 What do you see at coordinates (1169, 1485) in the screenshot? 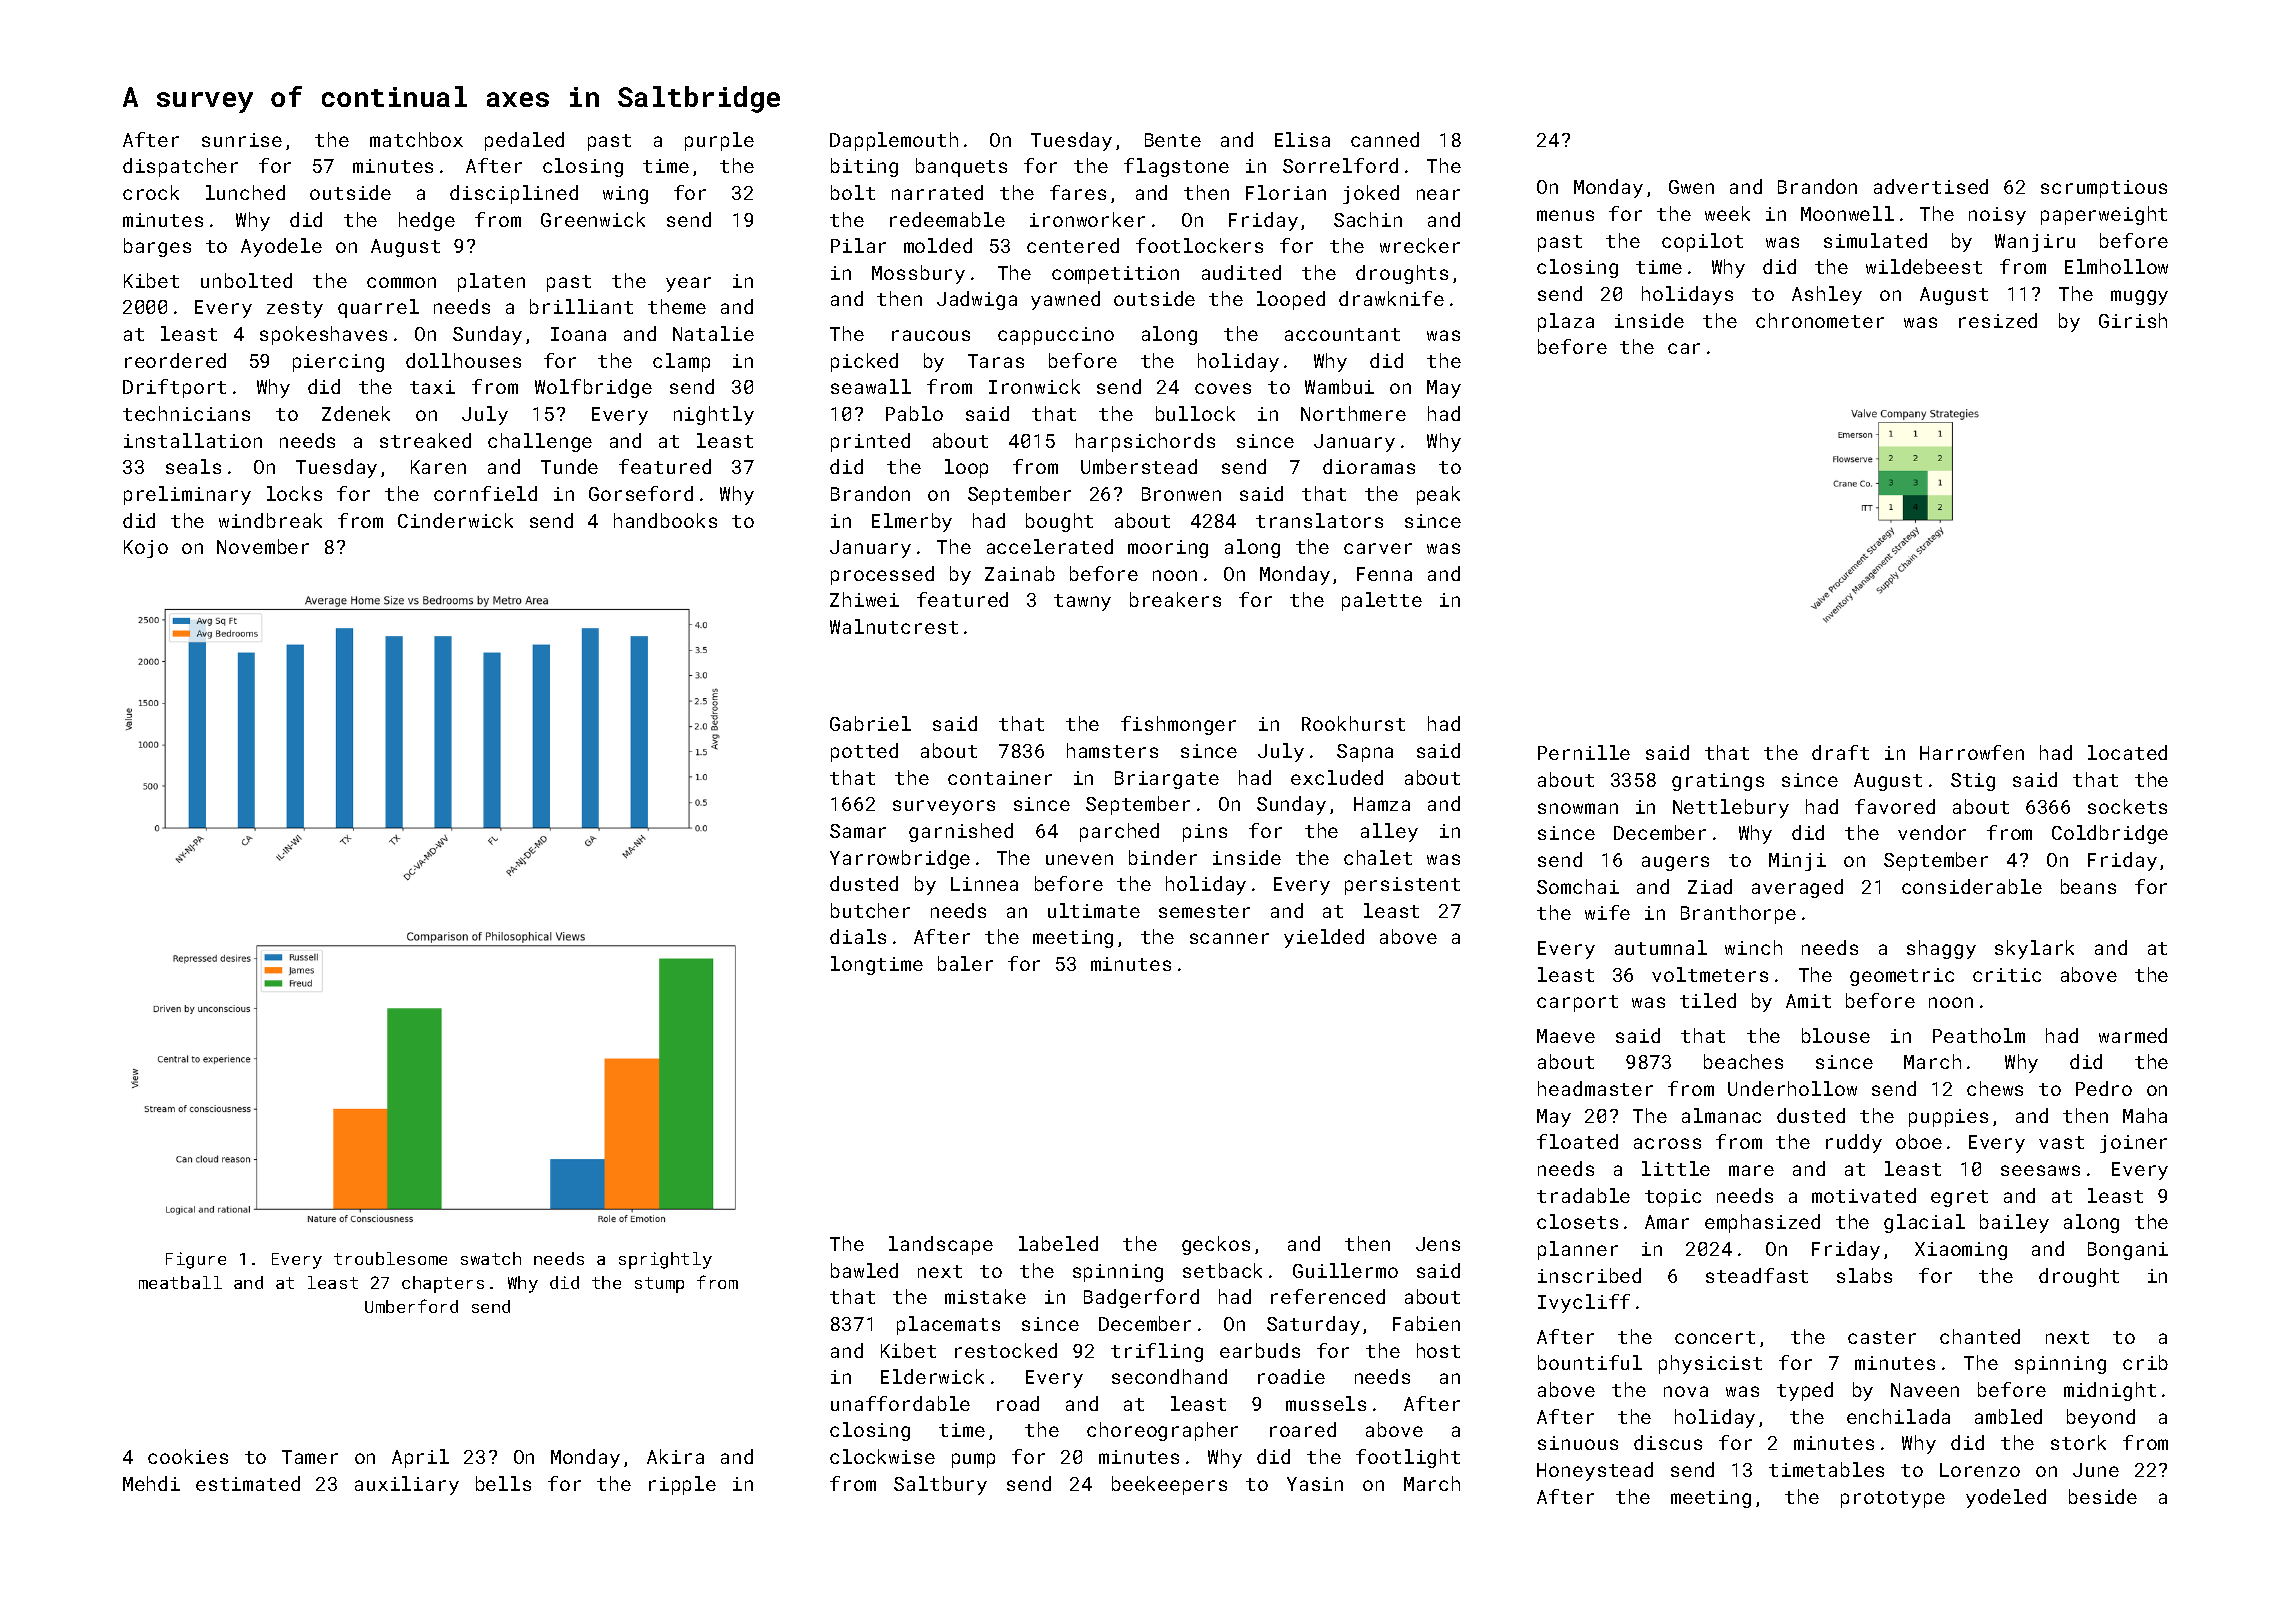
I see `beekeepers` at bounding box center [1169, 1485].
